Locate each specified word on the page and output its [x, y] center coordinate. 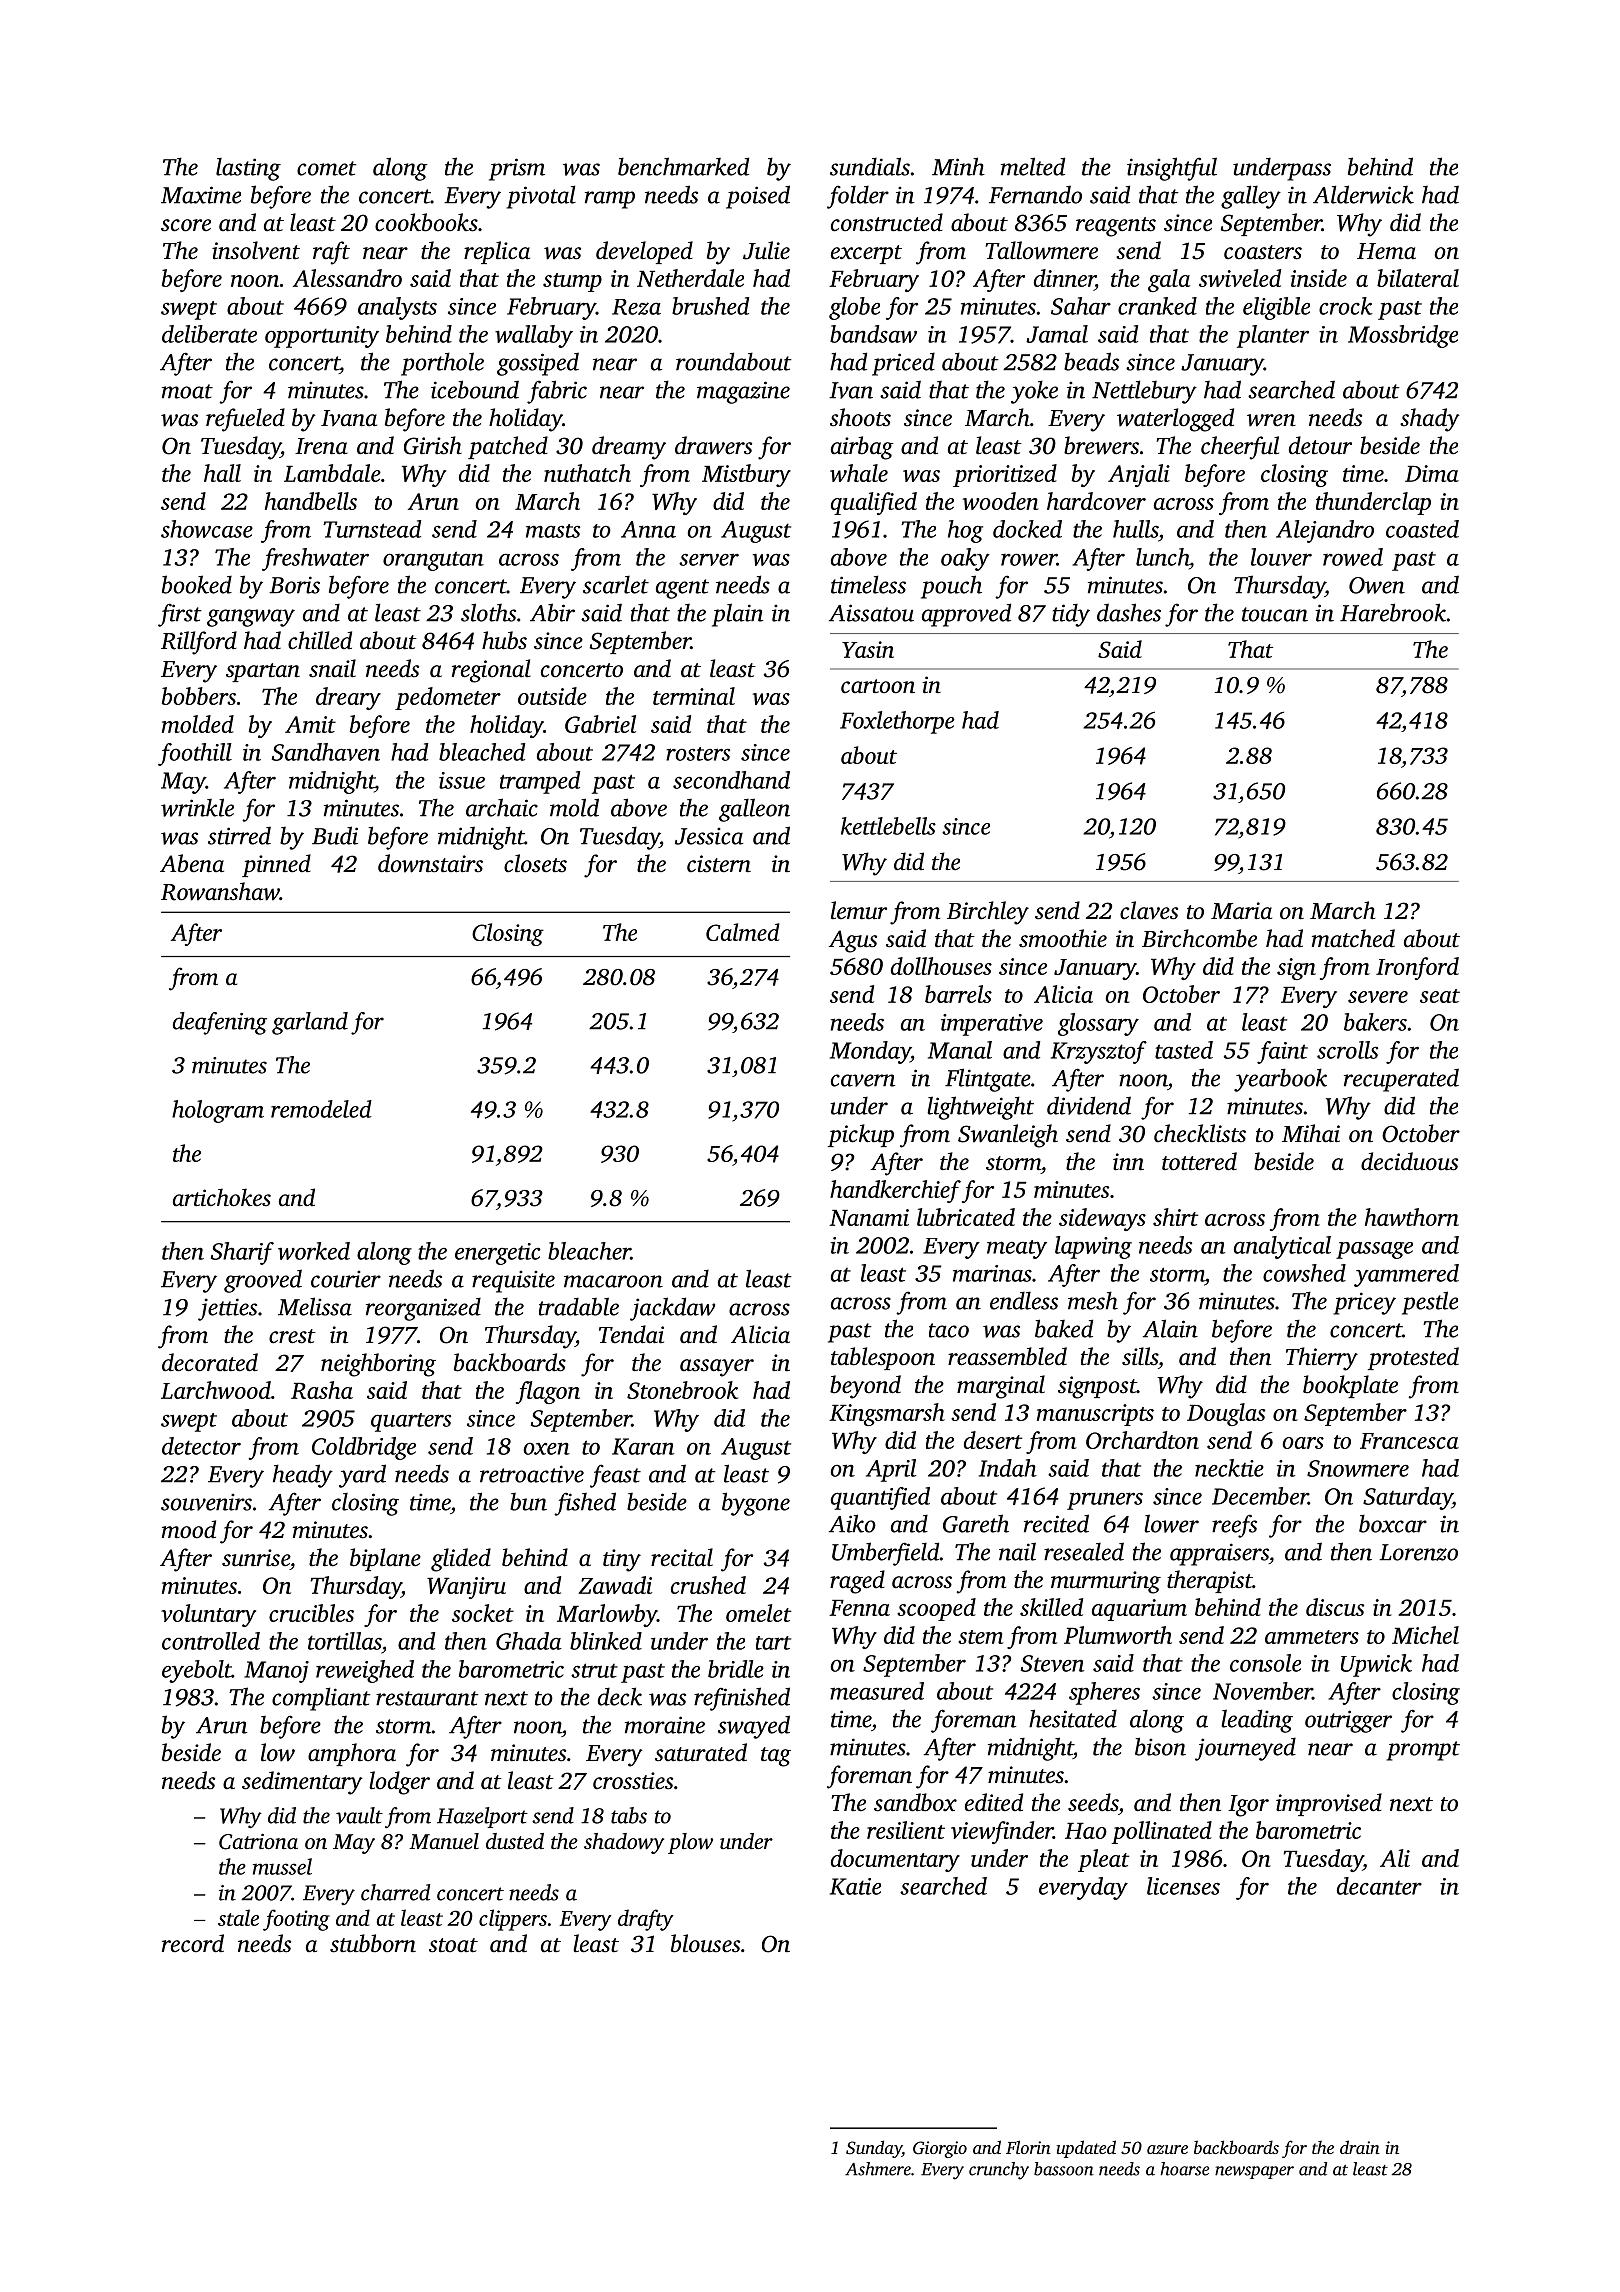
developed [644, 252]
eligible [1276, 308]
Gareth [976, 1523]
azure [1167, 2149]
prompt [1423, 1751]
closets [535, 863]
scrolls [1347, 1050]
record [193, 1943]
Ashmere [878, 2169]
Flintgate [988, 1080]
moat [187, 391]
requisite [513, 1282]
